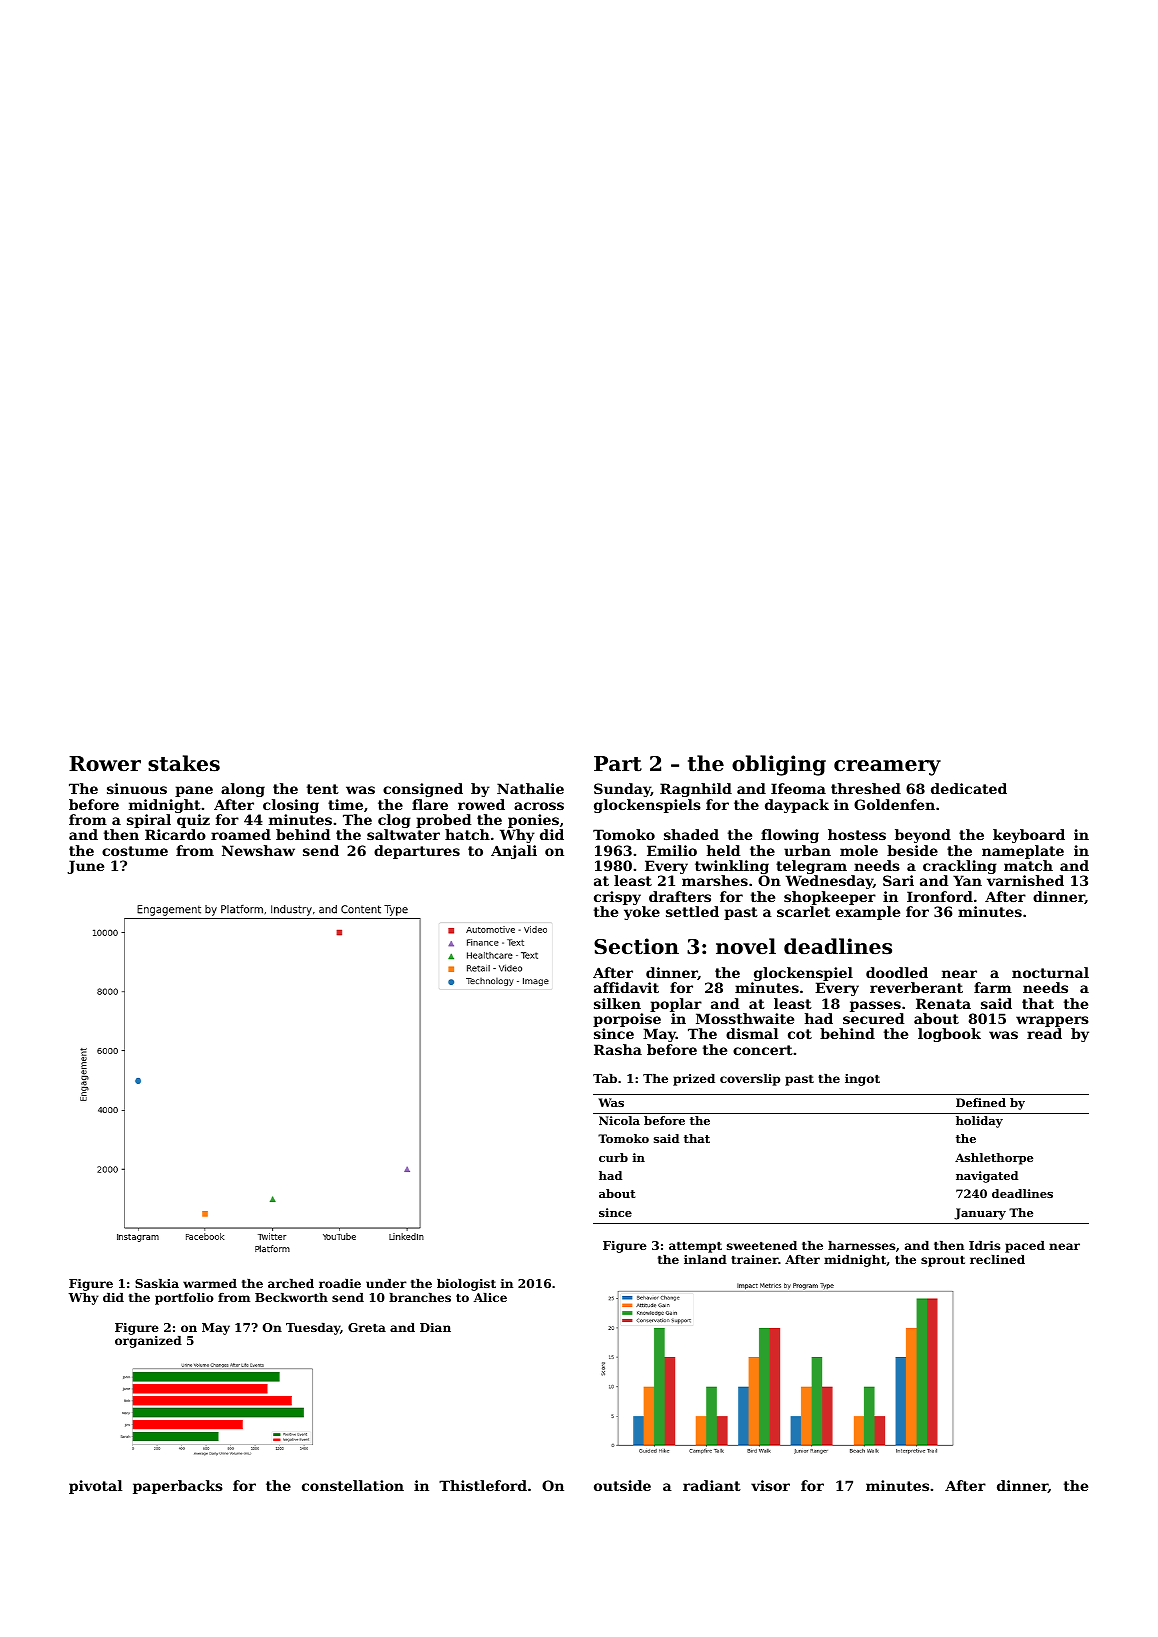 Image resolution: width=1158 pixels, height=1637 pixels. I want to click on visor, so click(770, 1485).
